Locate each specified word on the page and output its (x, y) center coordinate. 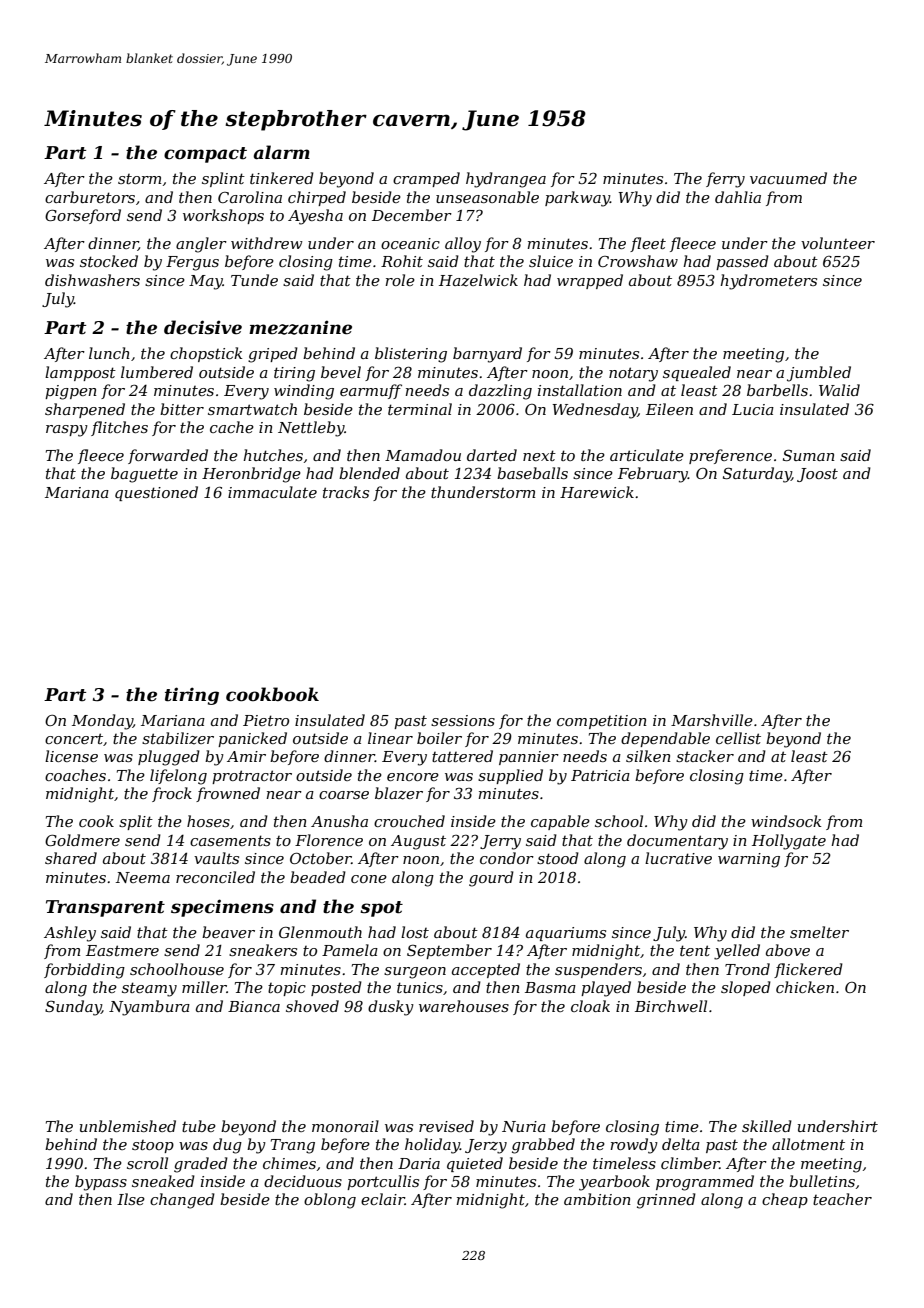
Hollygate (789, 842)
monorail (345, 1126)
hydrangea (506, 180)
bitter (182, 409)
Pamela (350, 950)
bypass (101, 1183)
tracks (346, 492)
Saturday (757, 475)
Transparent (105, 908)
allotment (808, 1144)
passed (742, 262)
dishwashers (92, 280)
